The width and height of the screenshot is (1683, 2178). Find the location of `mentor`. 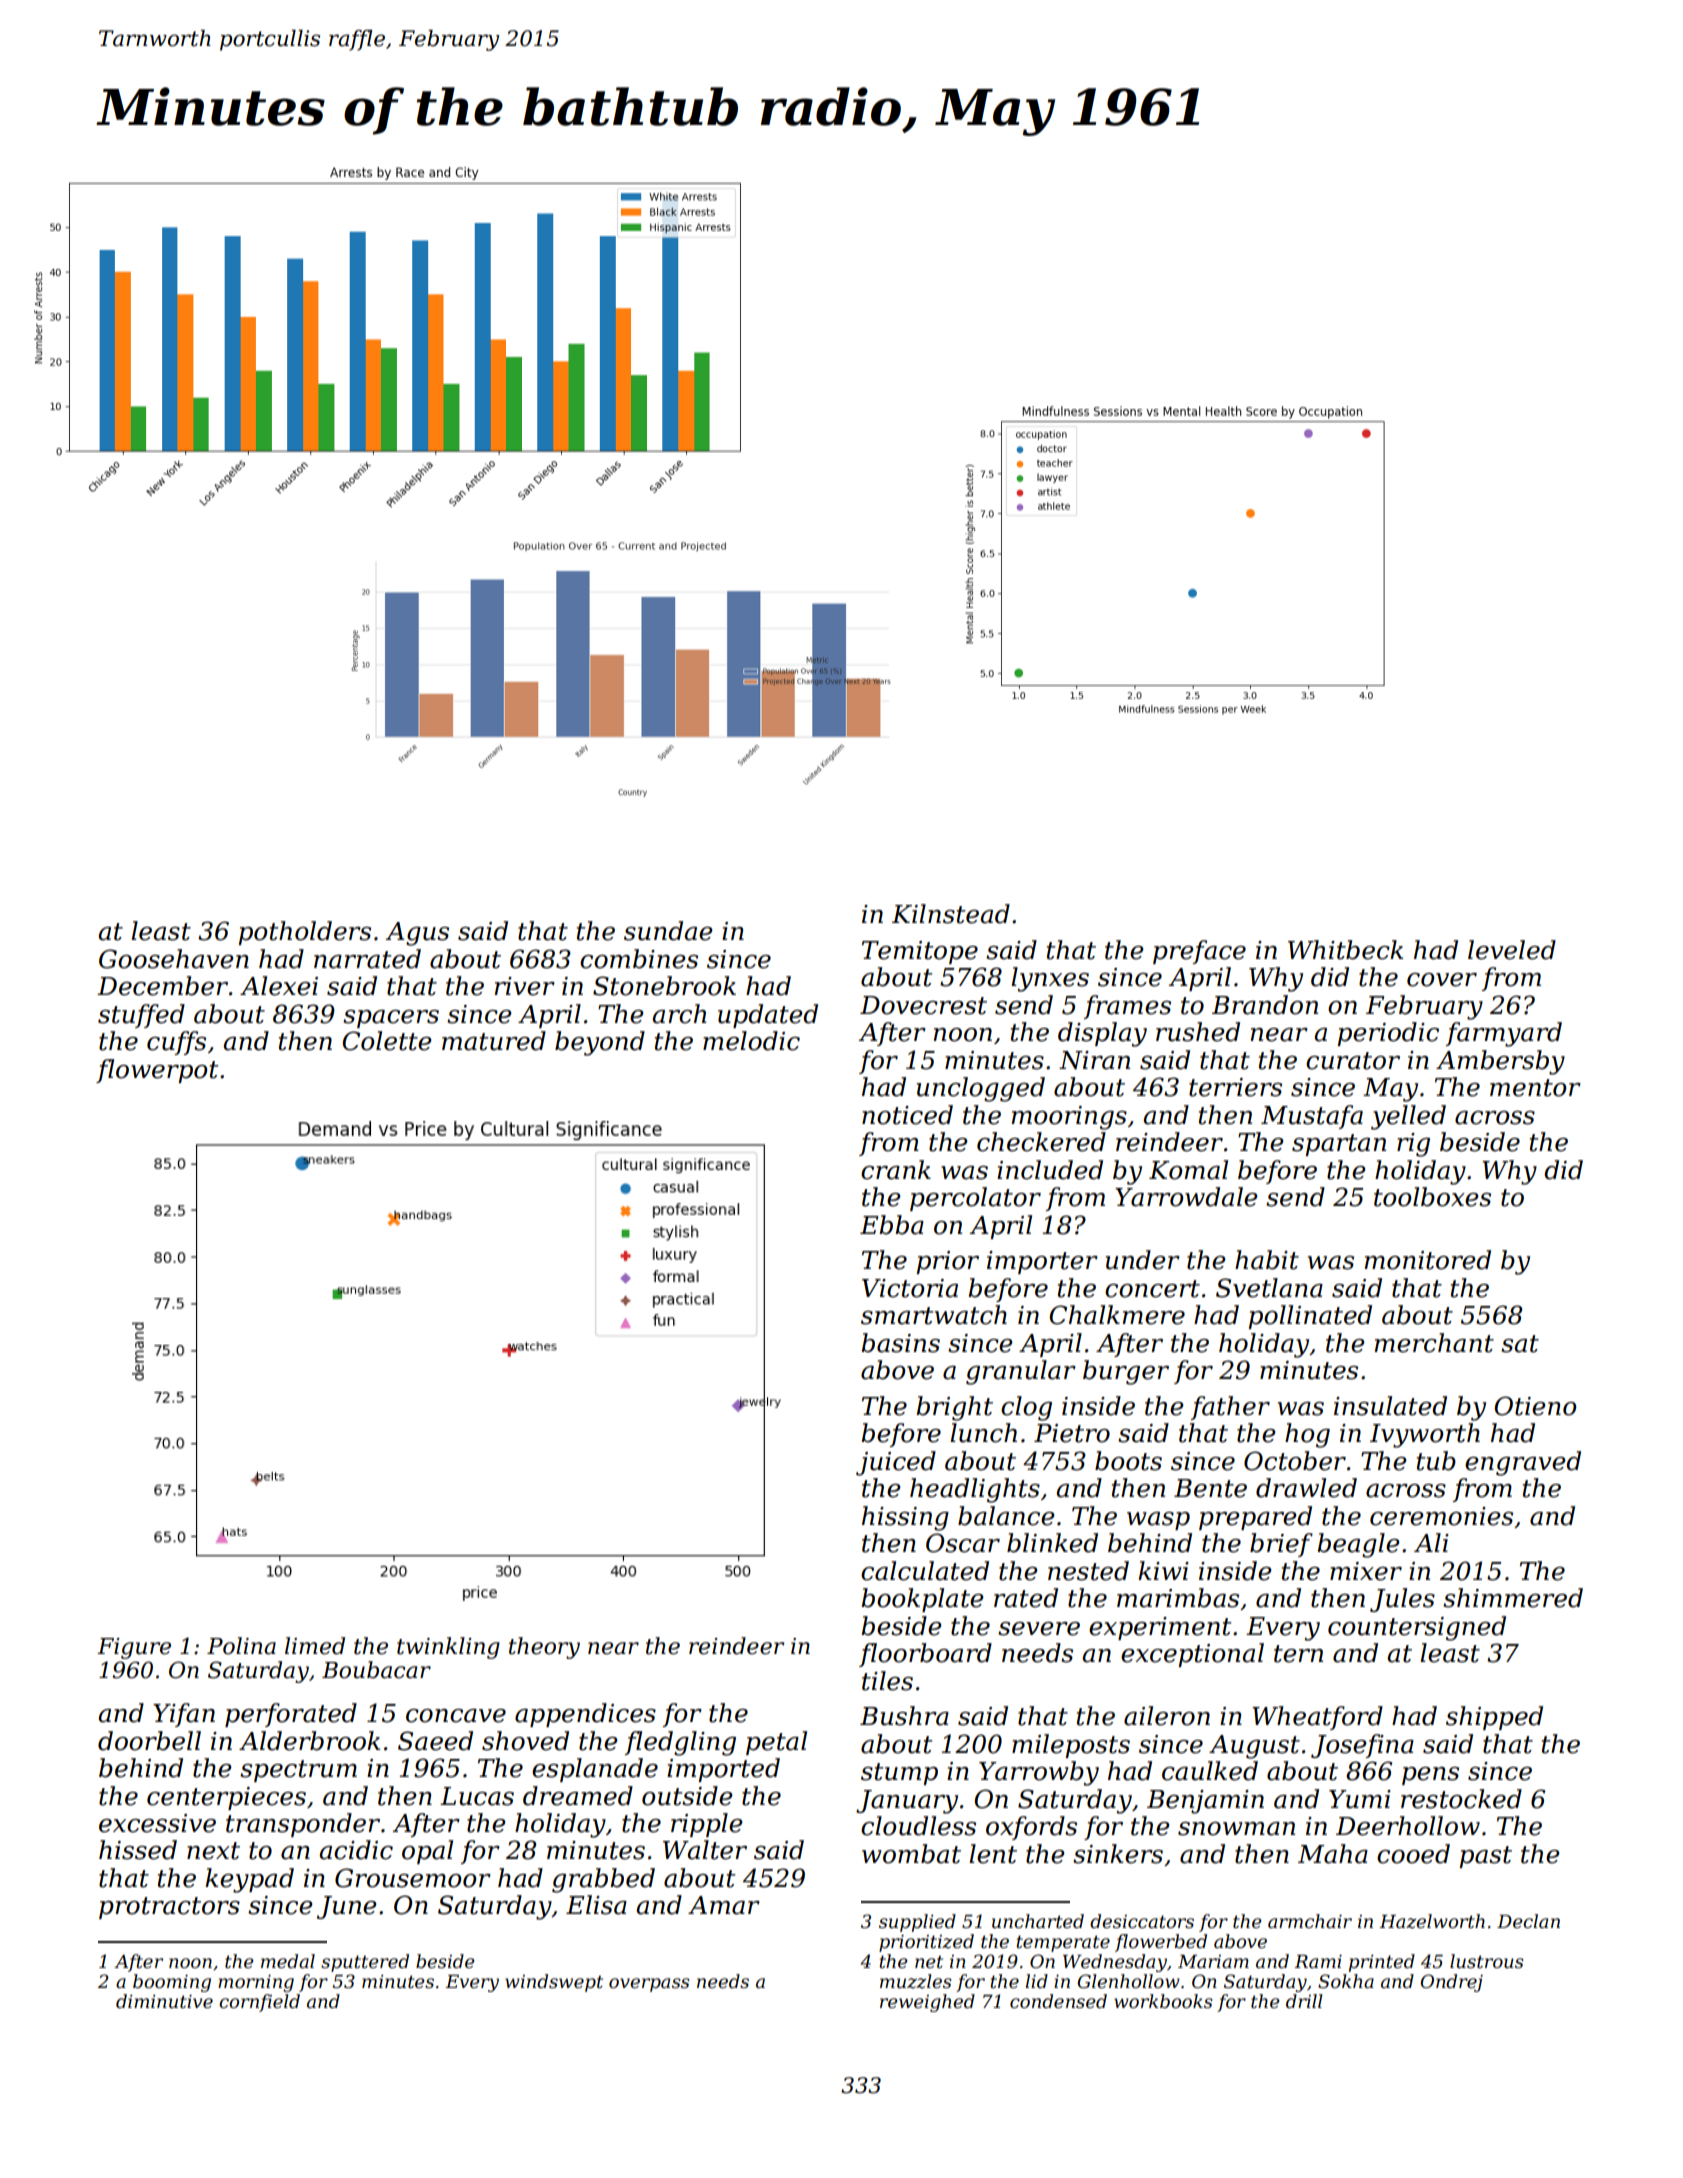

mentor is located at coordinates (1535, 1088).
